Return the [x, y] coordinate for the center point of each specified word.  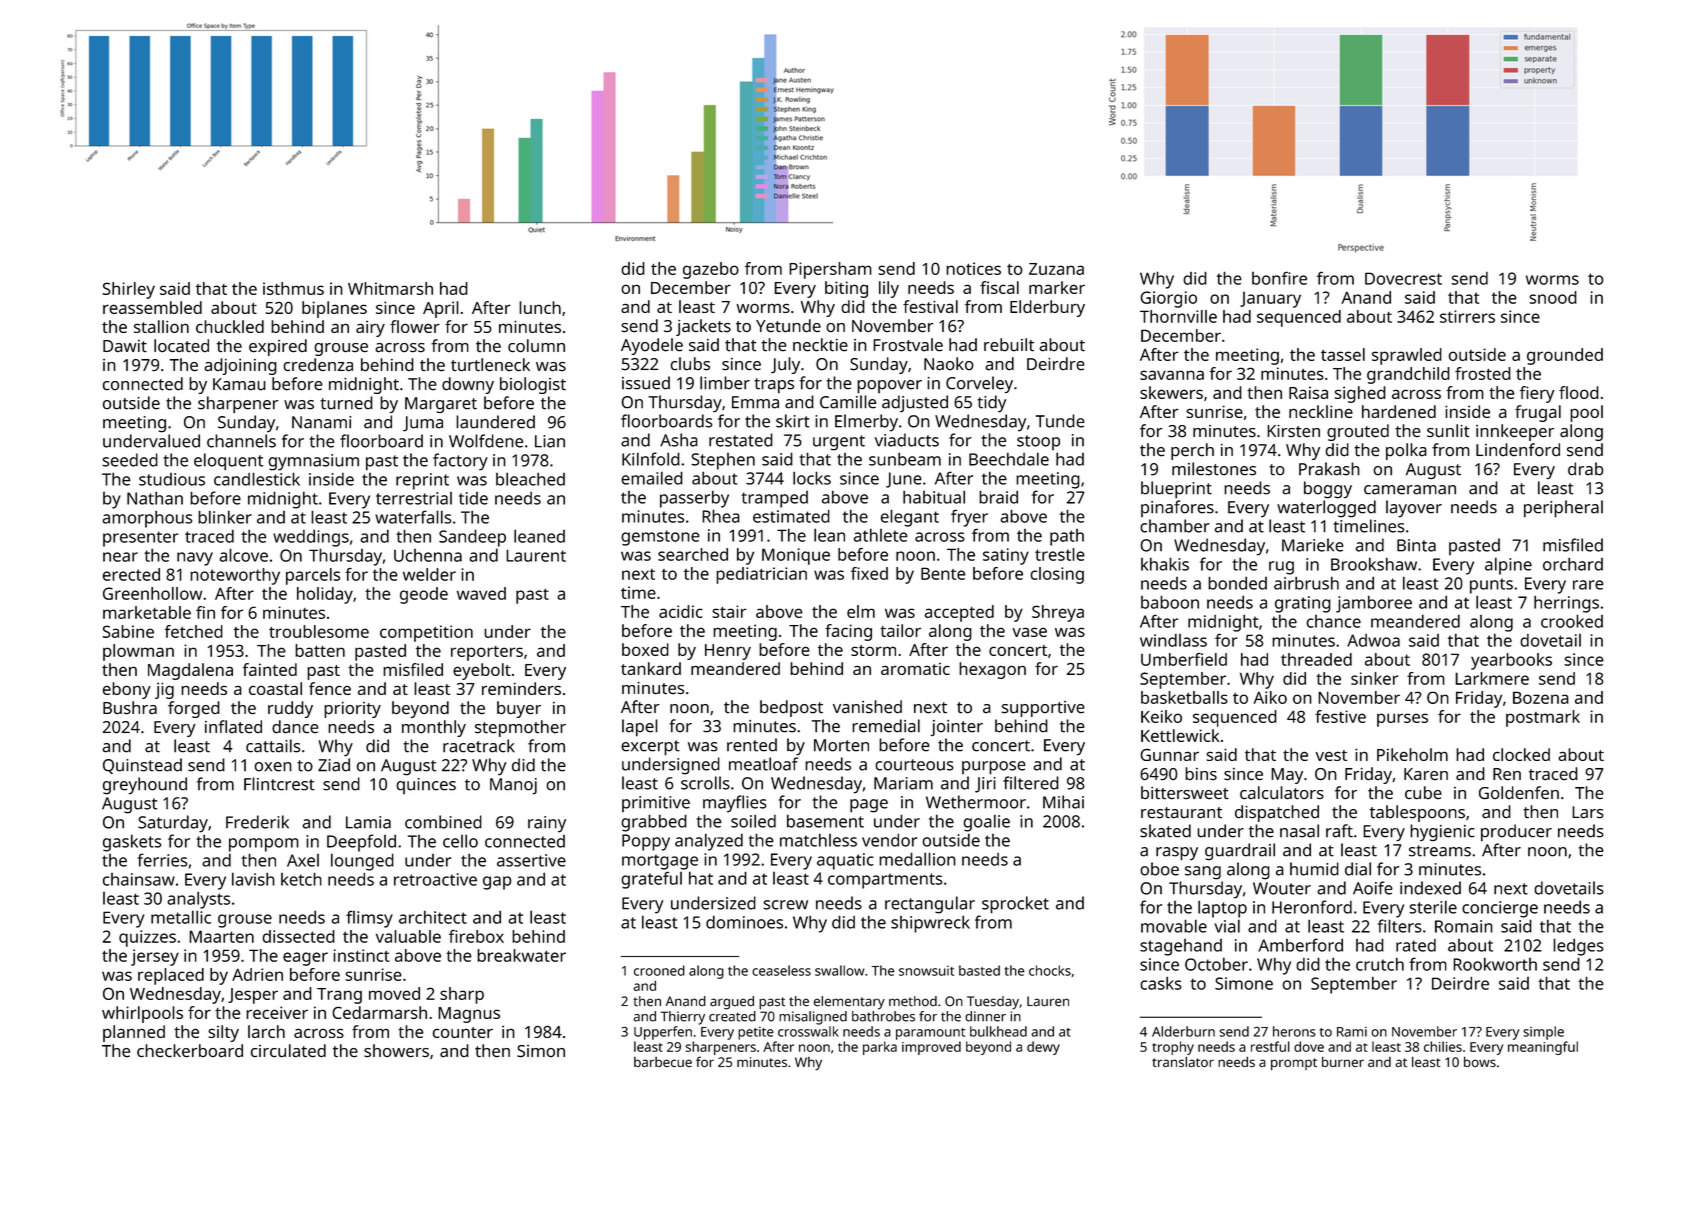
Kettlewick [1180, 735]
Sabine [128, 631]
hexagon [992, 670]
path [1067, 537]
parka [880, 1048]
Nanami [321, 422]
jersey [155, 957]
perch [1192, 451]
